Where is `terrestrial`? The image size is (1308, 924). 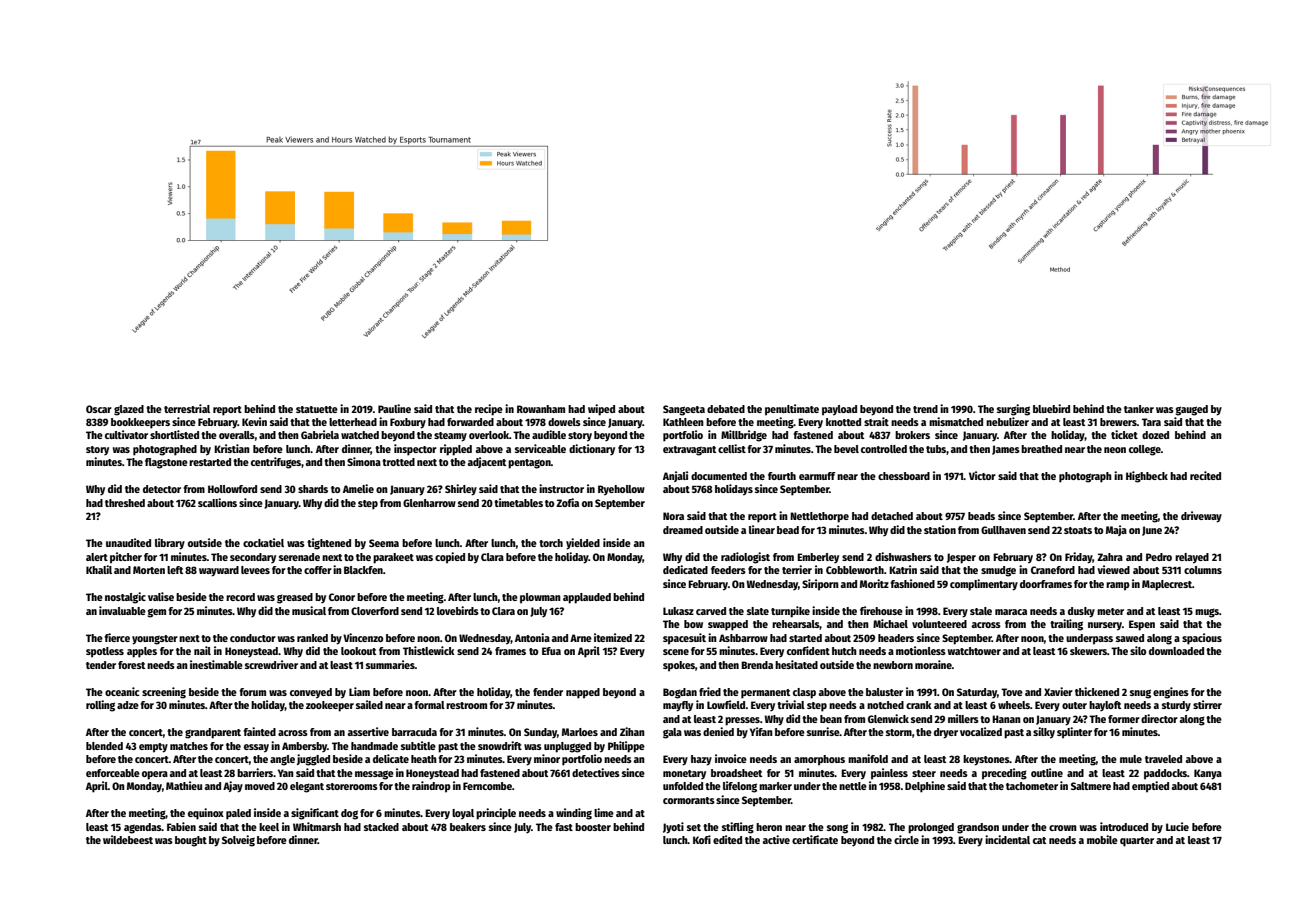
terrestrial is located at coordinates (187, 408).
